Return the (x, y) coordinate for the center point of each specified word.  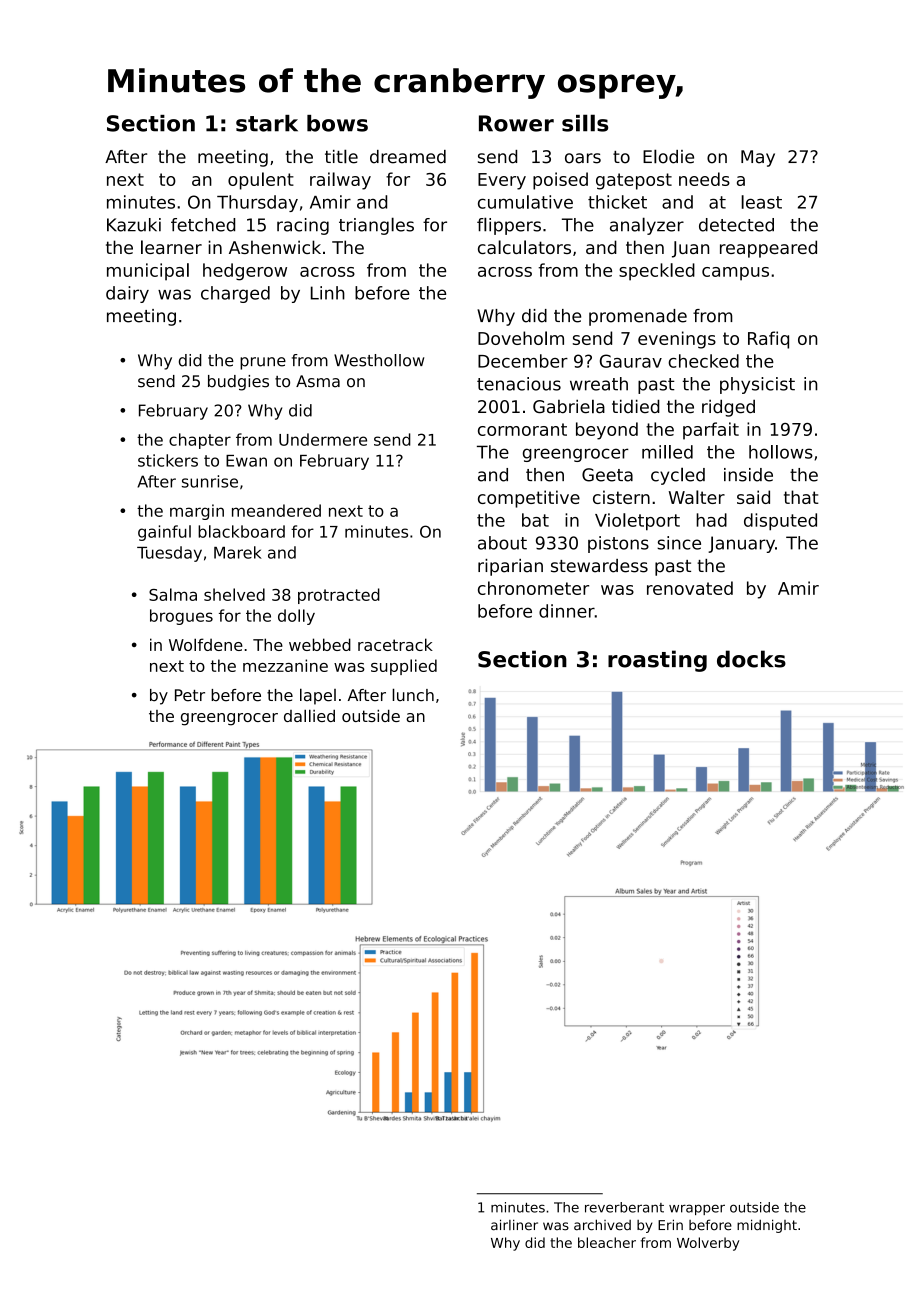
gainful (164, 533)
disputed (780, 522)
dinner (567, 611)
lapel (318, 696)
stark (267, 123)
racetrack (395, 644)
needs (704, 179)
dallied (309, 715)
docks (751, 659)
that (801, 497)
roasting (657, 661)
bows (337, 123)
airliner (514, 1225)
